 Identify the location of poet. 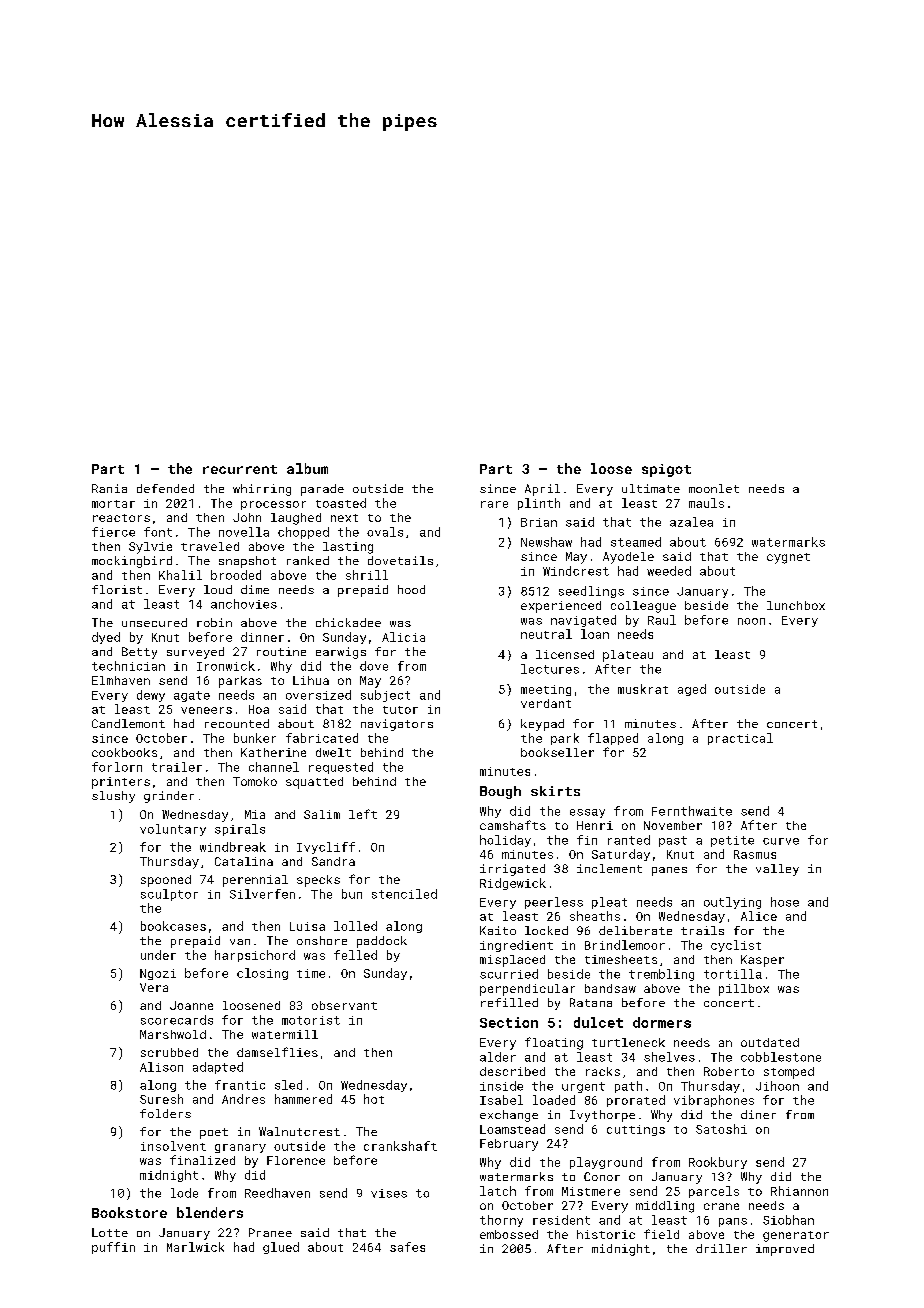
(214, 1133).
